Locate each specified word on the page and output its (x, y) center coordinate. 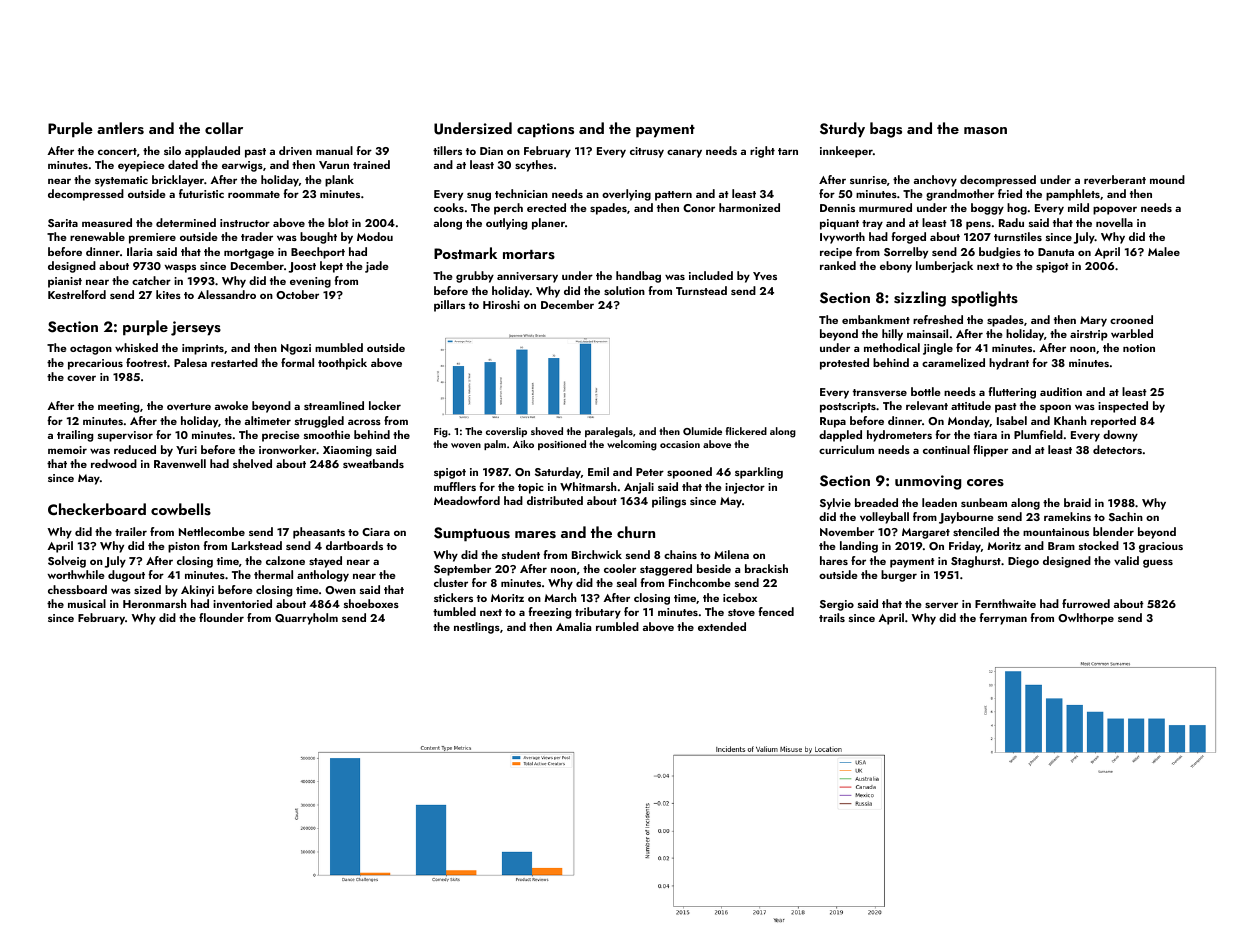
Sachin (1126, 516)
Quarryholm (306, 619)
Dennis (837, 208)
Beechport (318, 253)
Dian (491, 151)
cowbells (181, 509)
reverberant (1115, 179)
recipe (836, 253)
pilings (669, 502)
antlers (120, 128)
